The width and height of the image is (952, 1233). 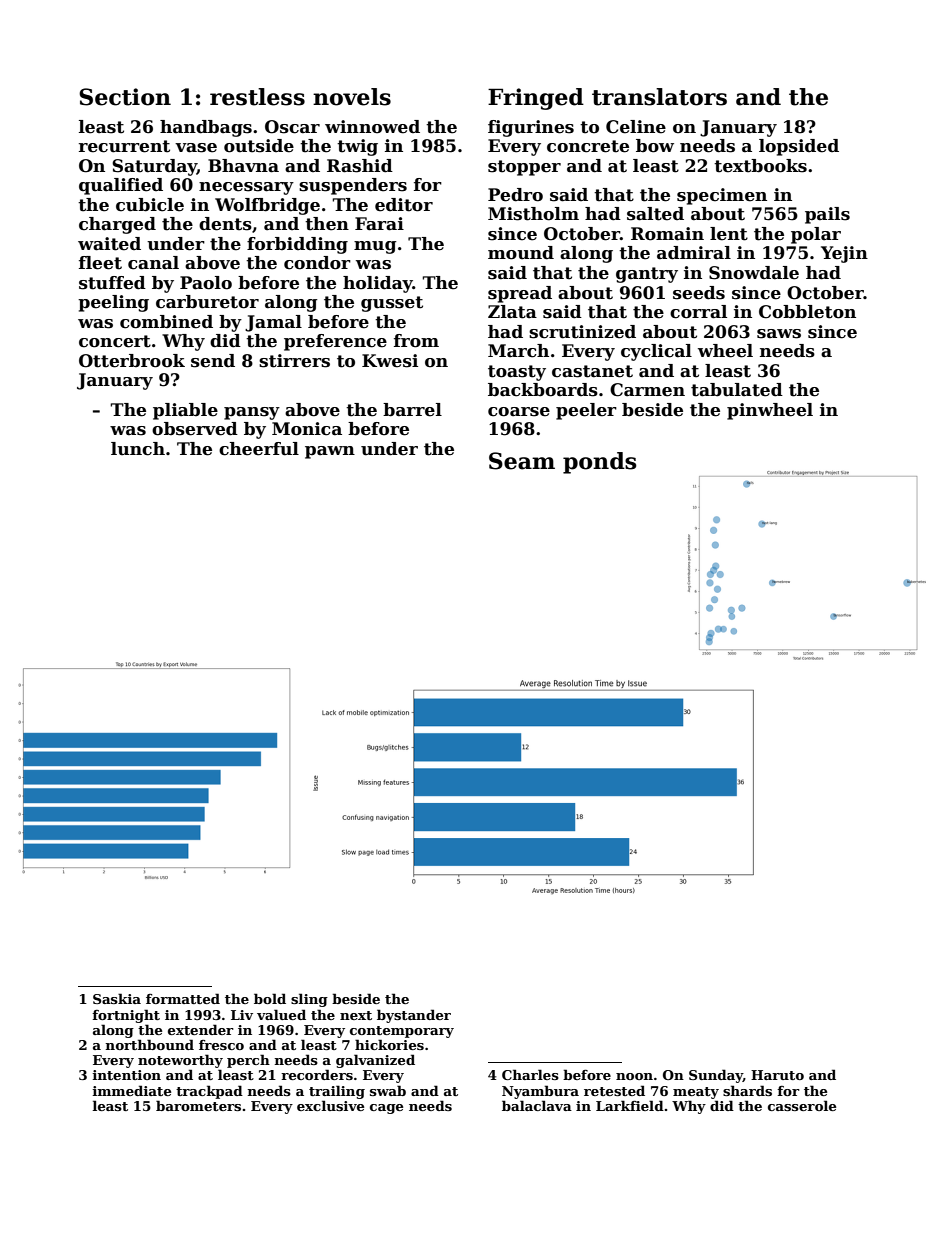 I want to click on Charles, so click(x=530, y=1074).
